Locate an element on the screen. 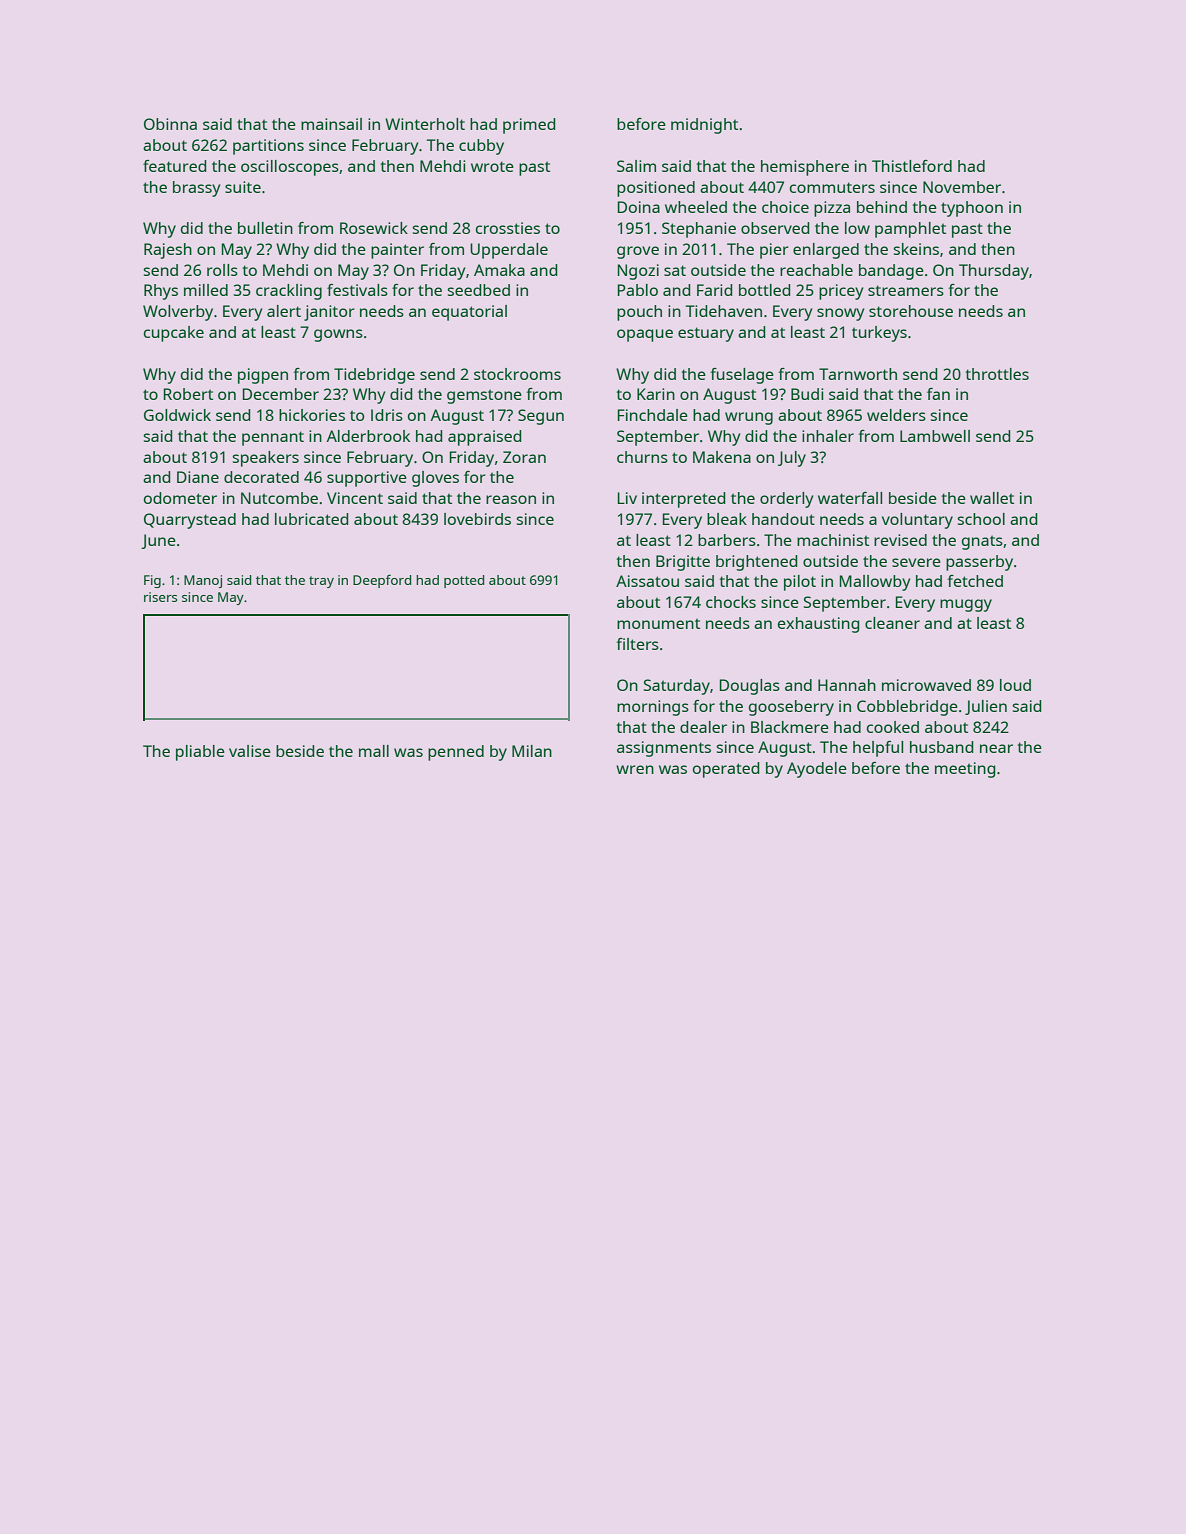 Image resolution: width=1186 pixels, height=1534 pixels. valise is located at coordinates (250, 751).
